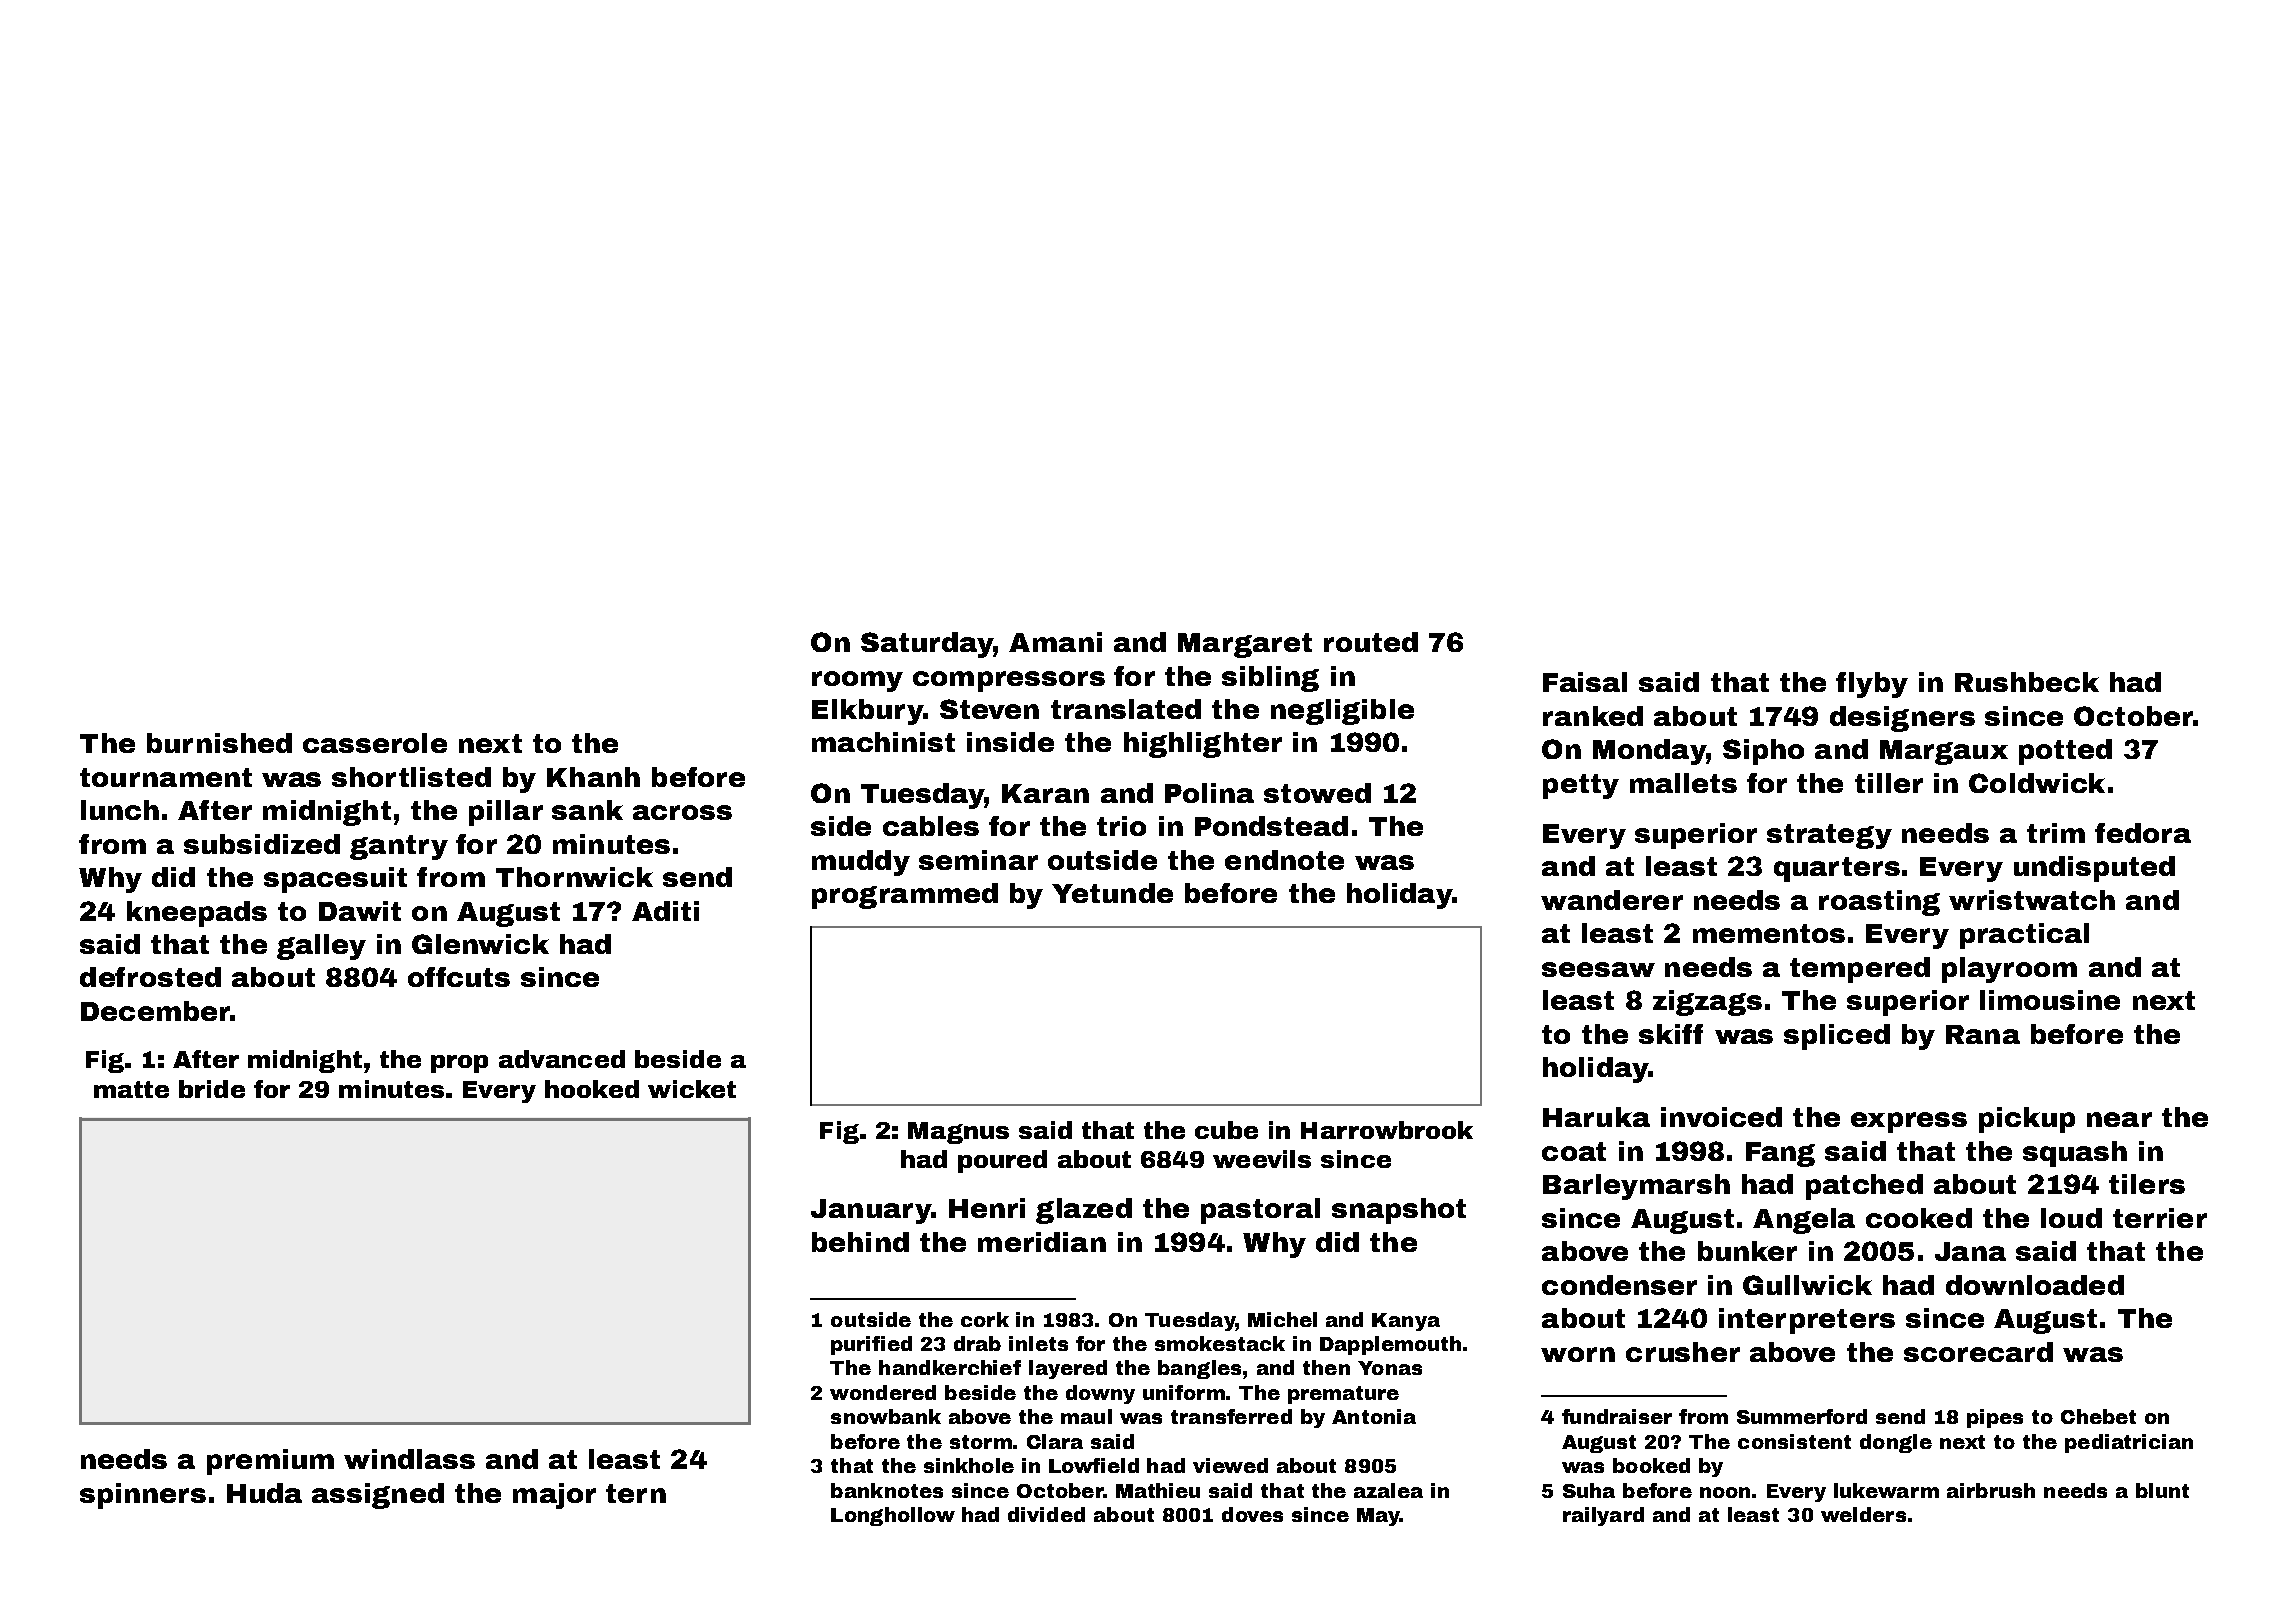 The height and width of the document is (1620, 2292). What do you see at coordinates (1158, 1490) in the document?
I see `Mathieu` at bounding box center [1158, 1490].
